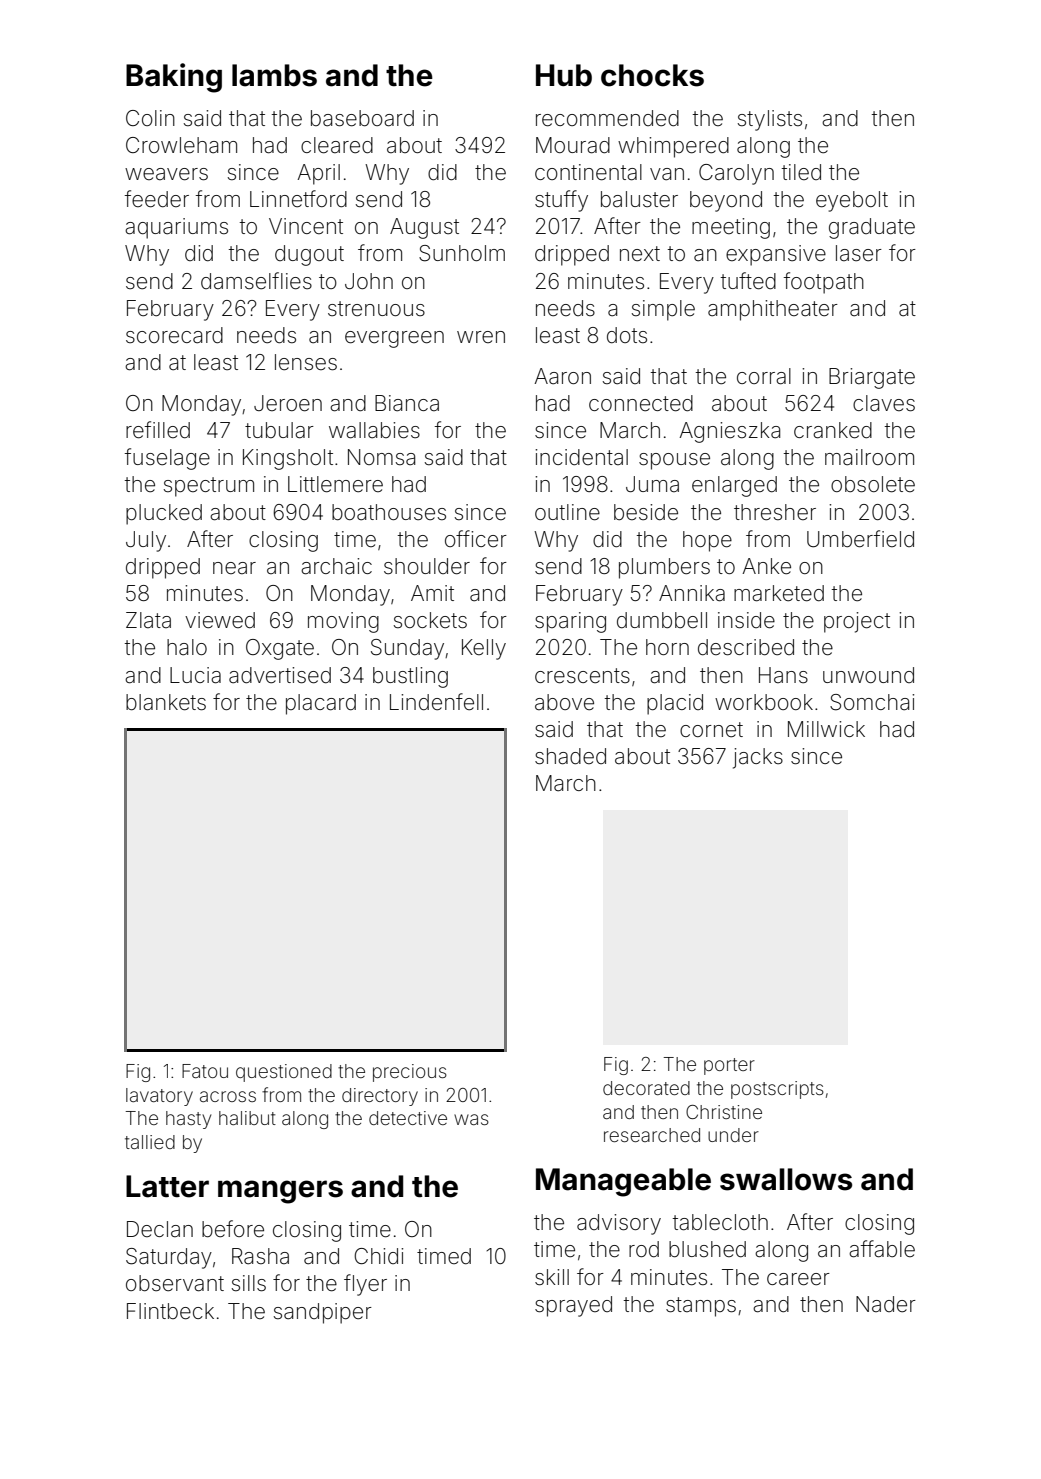  Describe the element at coordinates (284, 1073) in the screenshot. I see `questioned` at that location.
